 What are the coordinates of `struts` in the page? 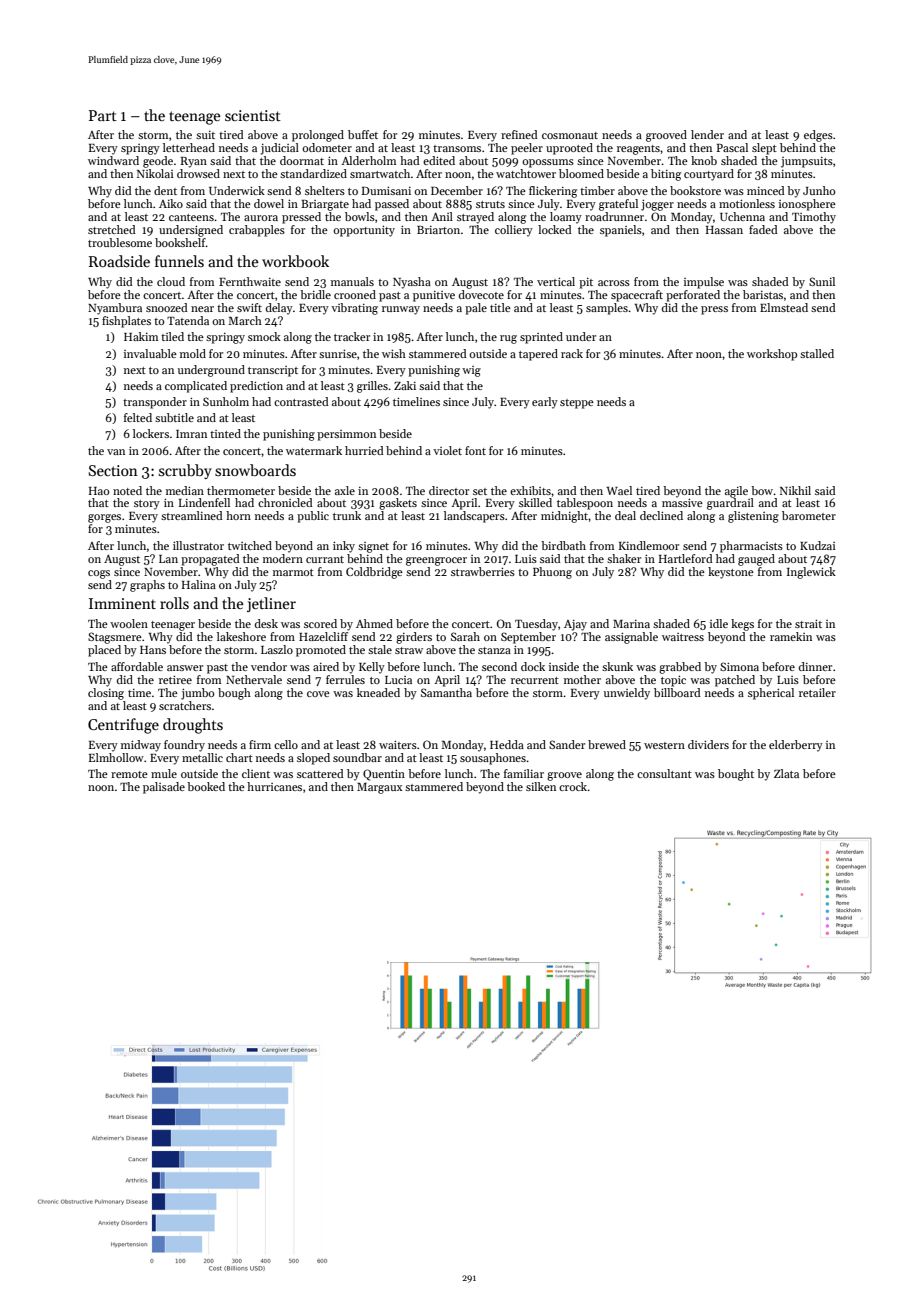 It's located at (490, 204).
